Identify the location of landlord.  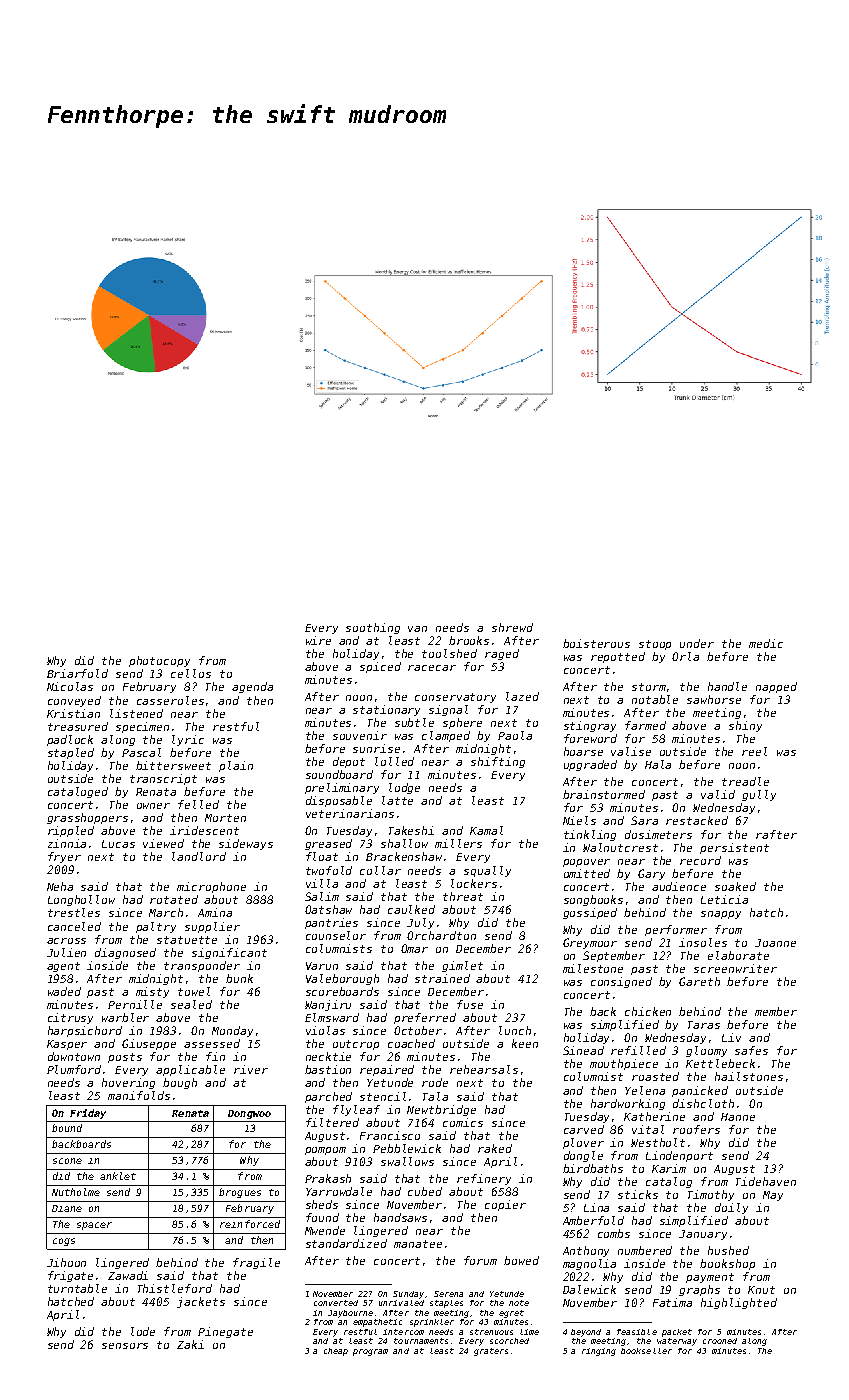
(199, 856).
